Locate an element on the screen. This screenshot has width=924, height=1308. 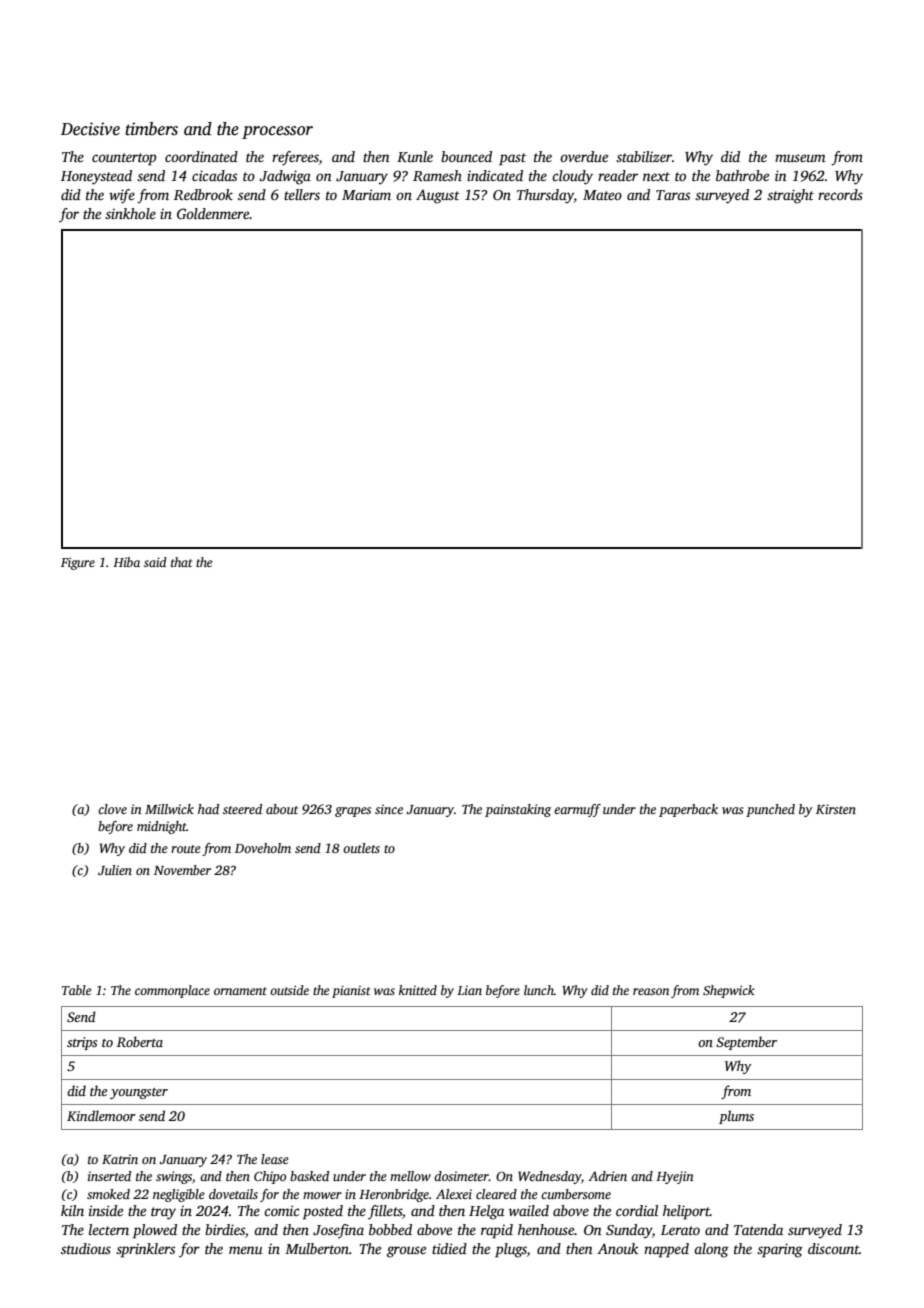
straight is located at coordinates (790, 196).
